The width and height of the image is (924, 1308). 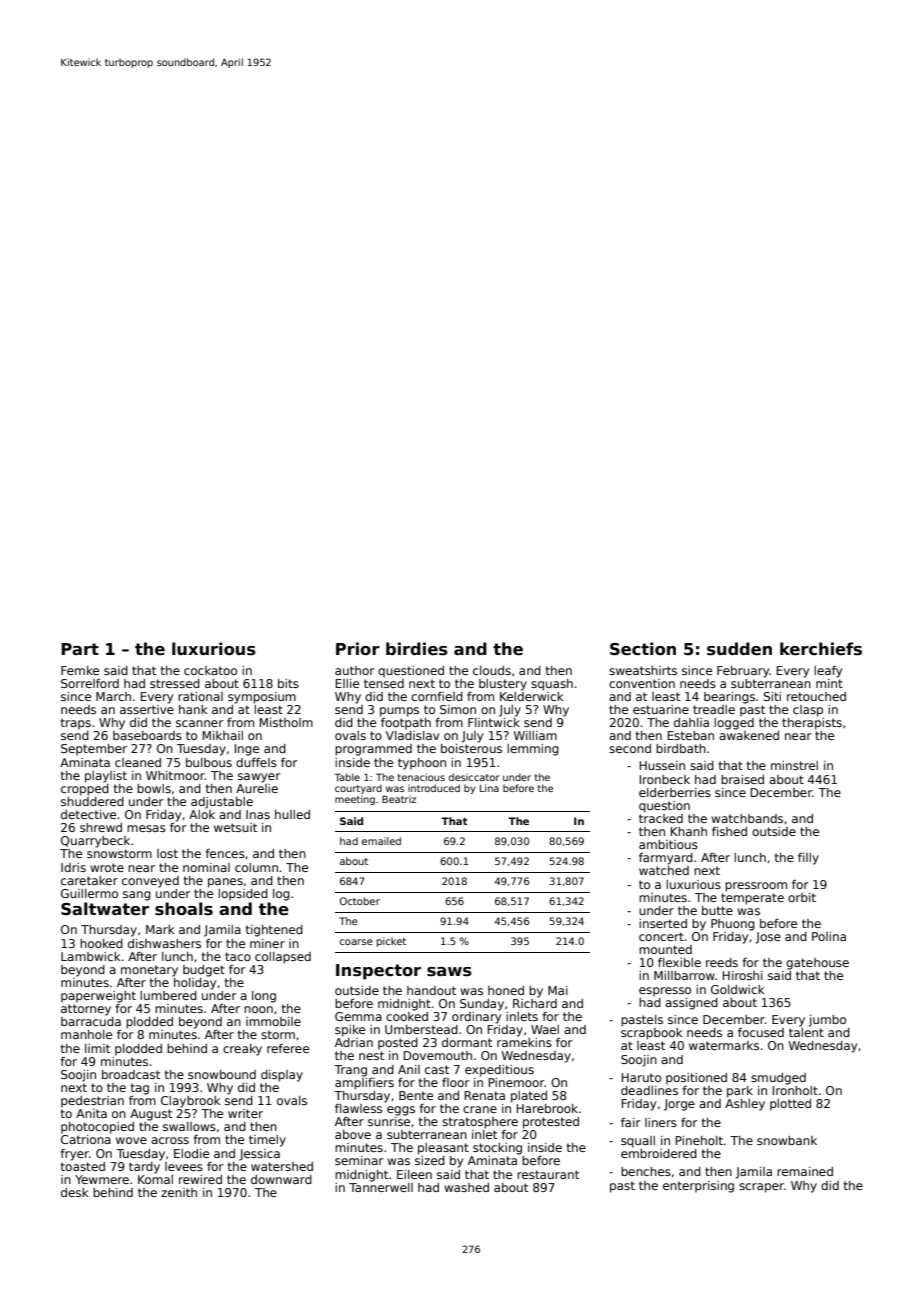 I want to click on sudden, so click(x=739, y=649).
